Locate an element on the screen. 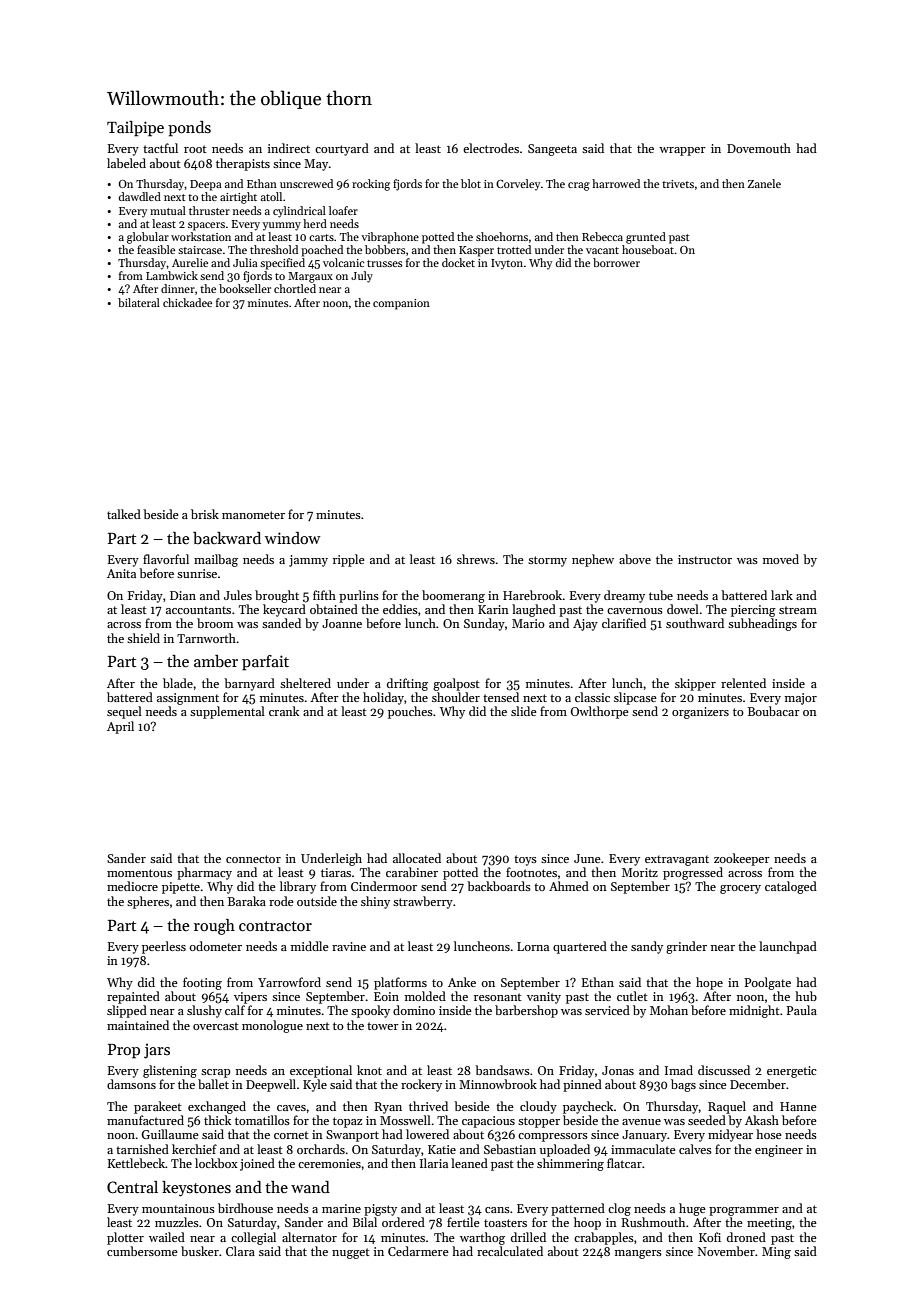  stormy is located at coordinates (547, 561).
